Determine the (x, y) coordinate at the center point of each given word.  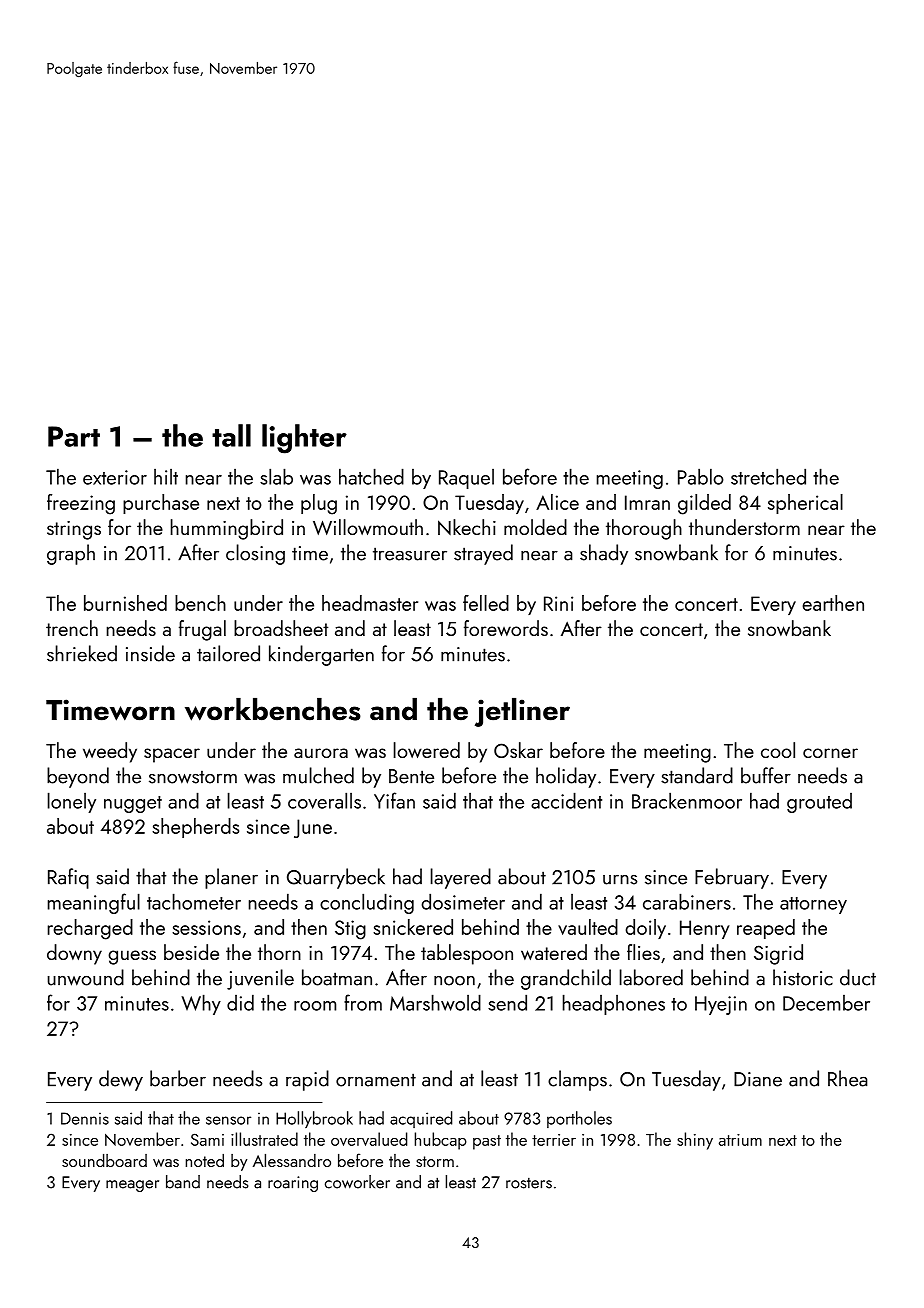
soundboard (104, 1160)
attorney (813, 905)
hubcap (441, 1141)
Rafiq (68, 878)
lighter (304, 439)
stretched (768, 476)
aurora (321, 753)
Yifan (394, 800)
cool (778, 750)
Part (74, 436)
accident (566, 800)
